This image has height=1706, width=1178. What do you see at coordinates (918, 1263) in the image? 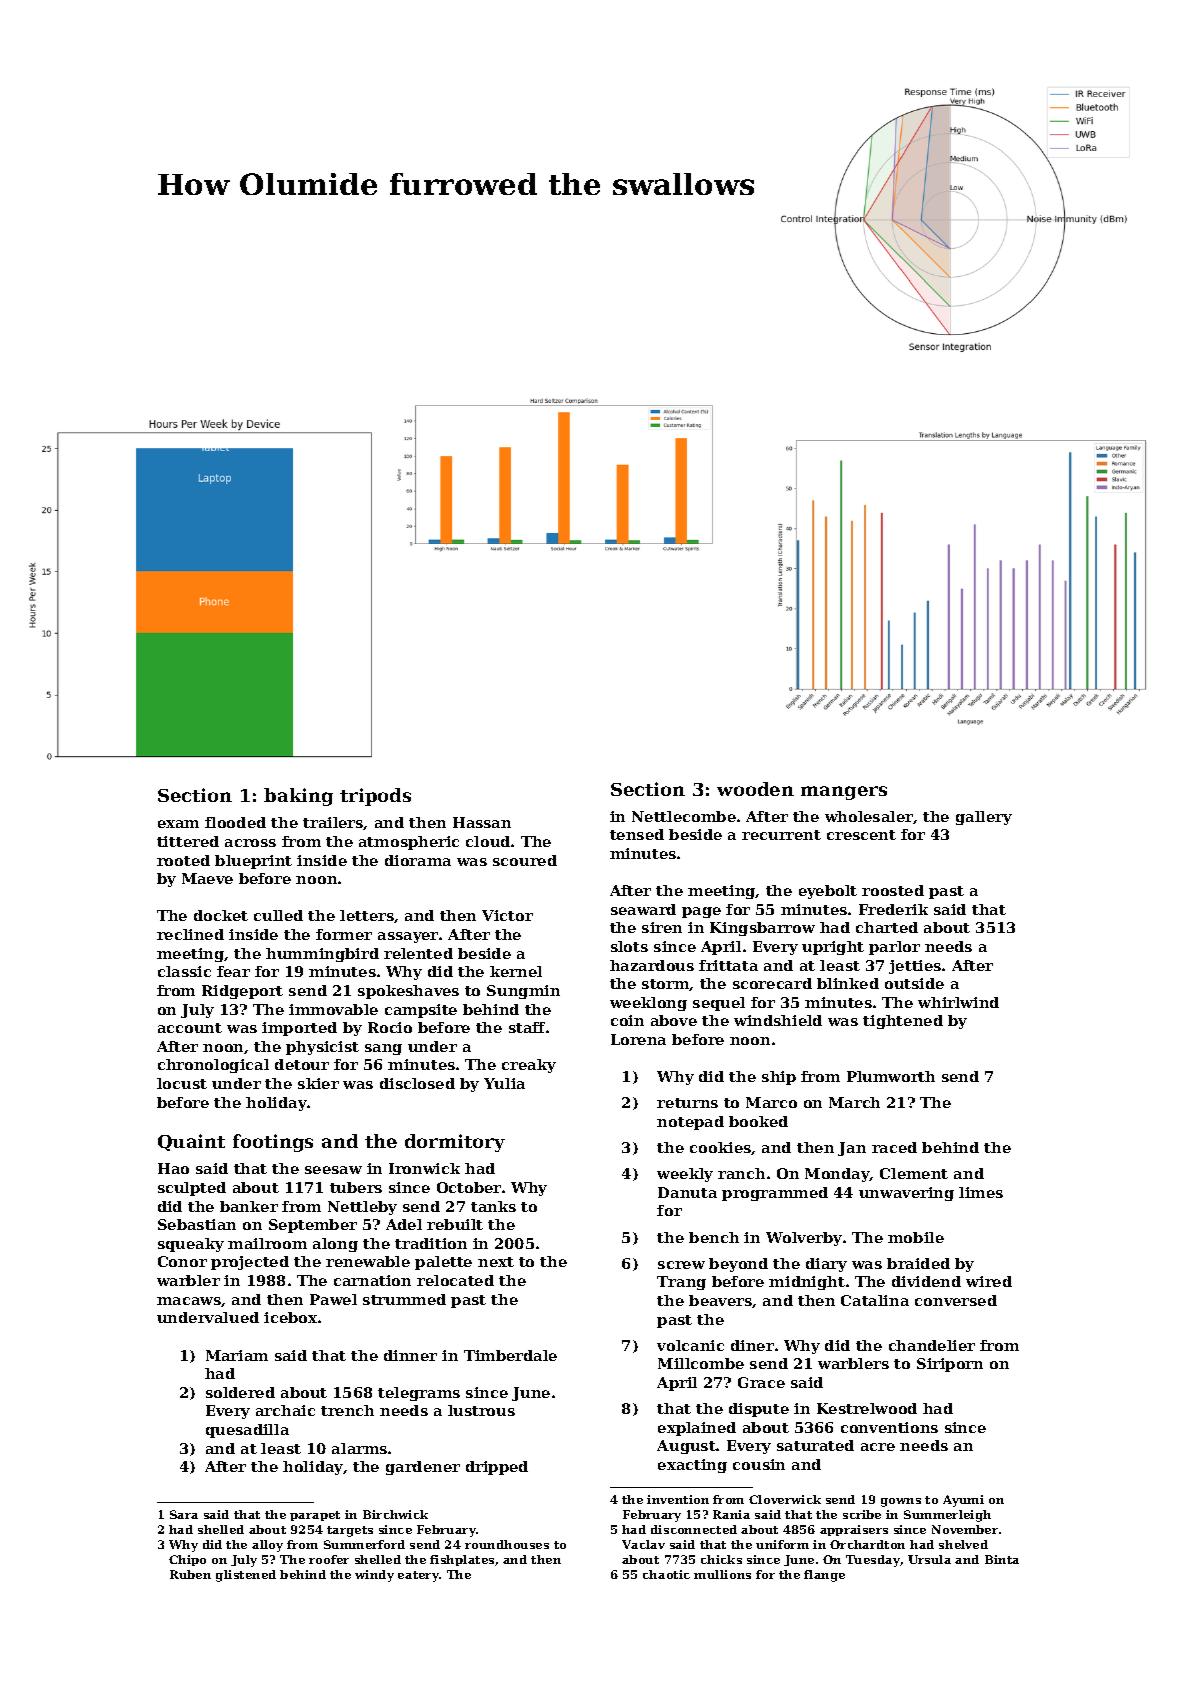
I see `braided` at bounding box center [918, 1263].
